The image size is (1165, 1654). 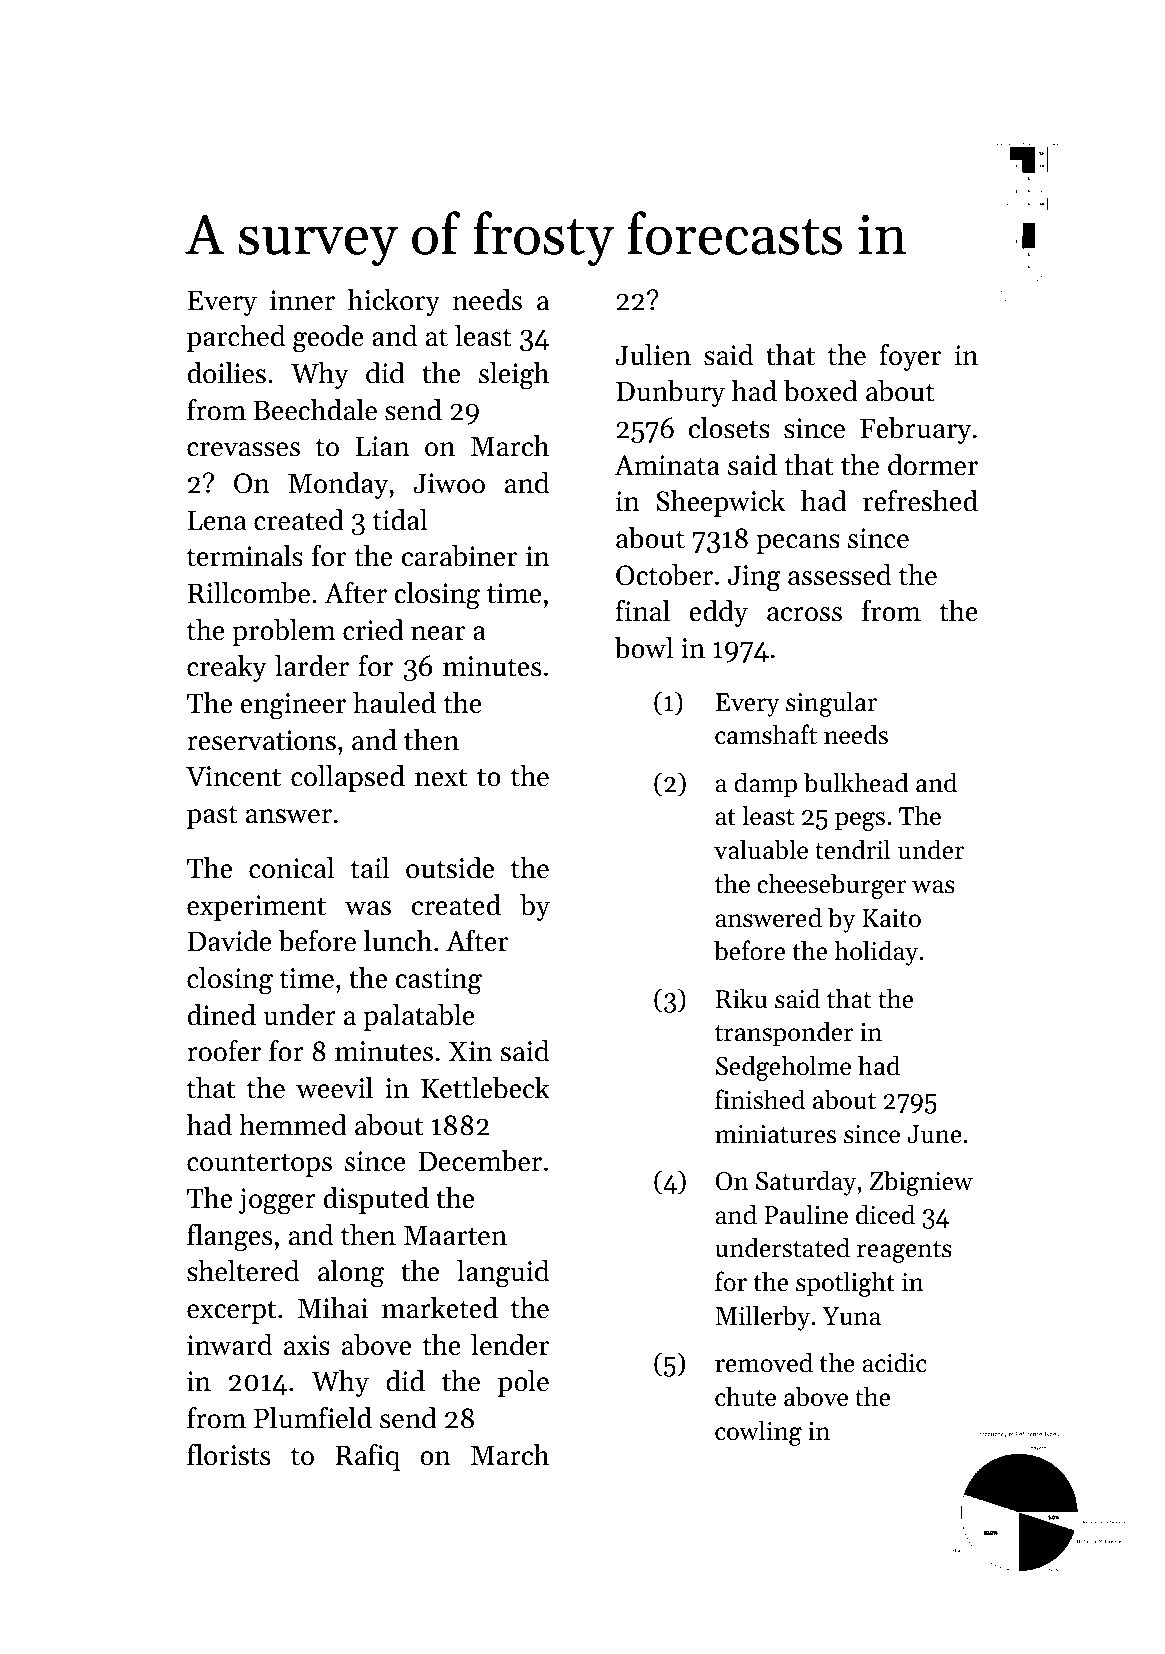 I want to click on Lena, so click(x=217, y=520).
